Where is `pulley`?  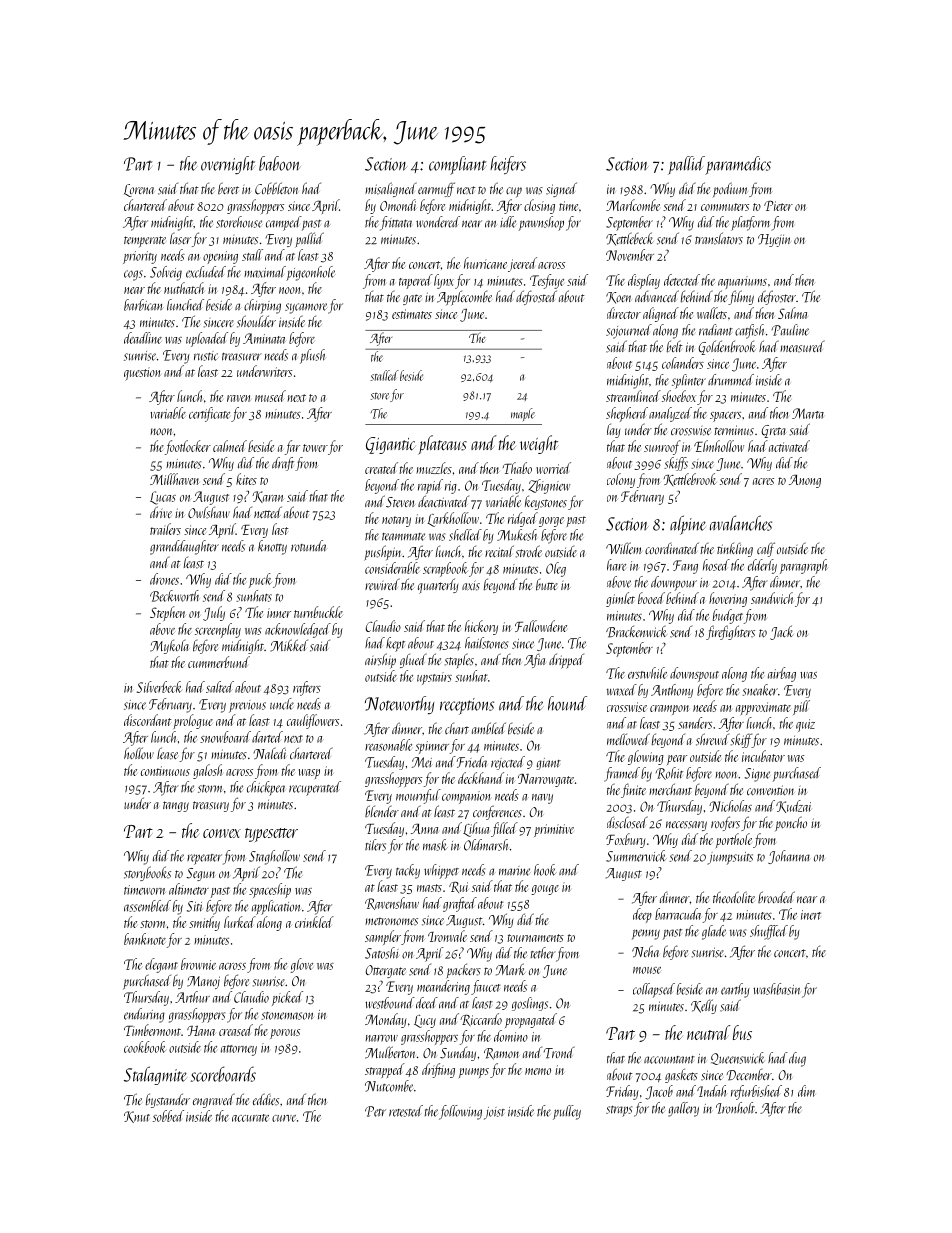
pulley is located at coordinates (567, 1112).
